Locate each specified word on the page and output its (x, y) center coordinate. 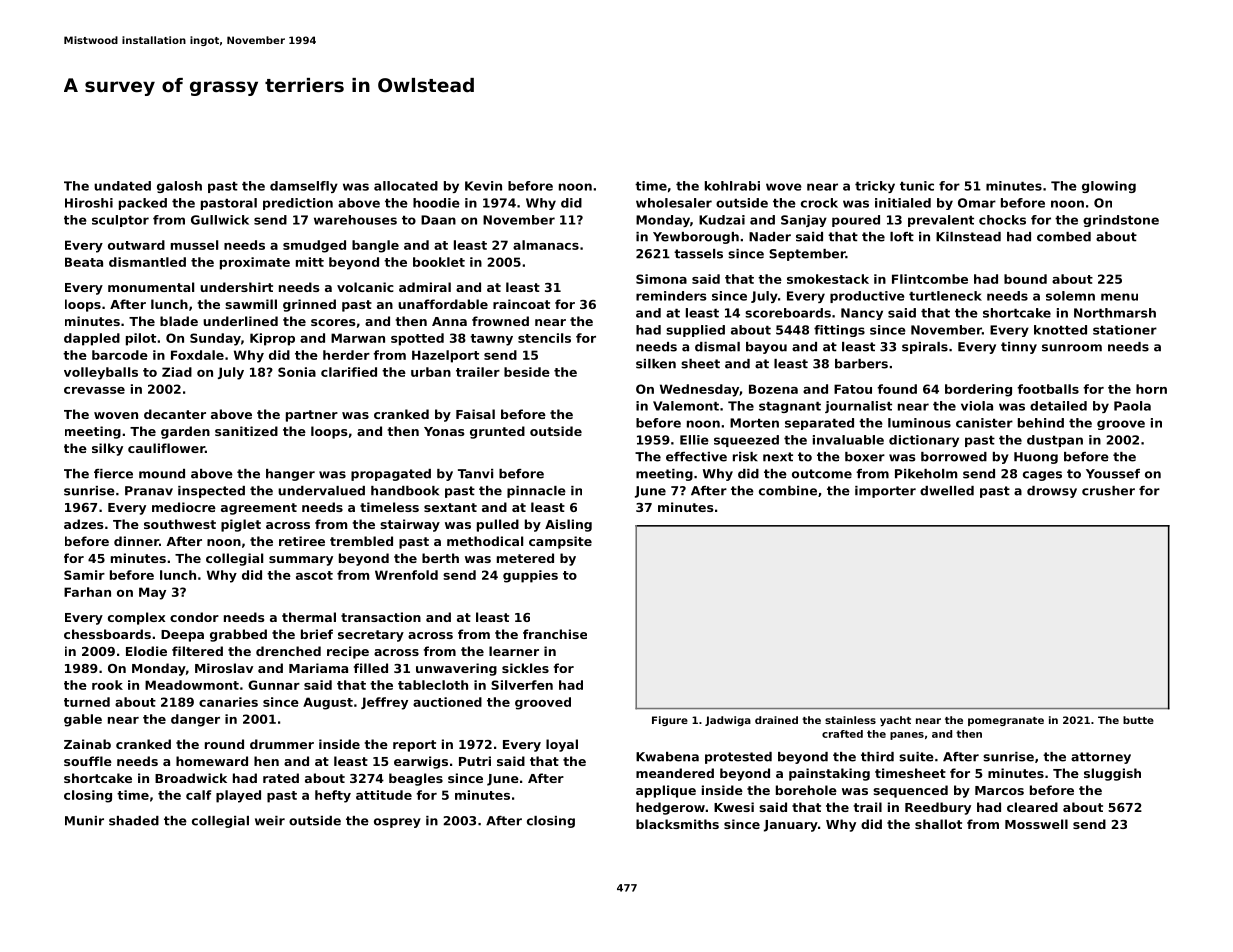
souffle (88, 761)
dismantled (147, 262)
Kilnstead (968, 237)
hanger (290, 475)
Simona (661, 279)
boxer (865, 457)
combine (788, 491)
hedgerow (670, 808)
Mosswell (1036, 824)
